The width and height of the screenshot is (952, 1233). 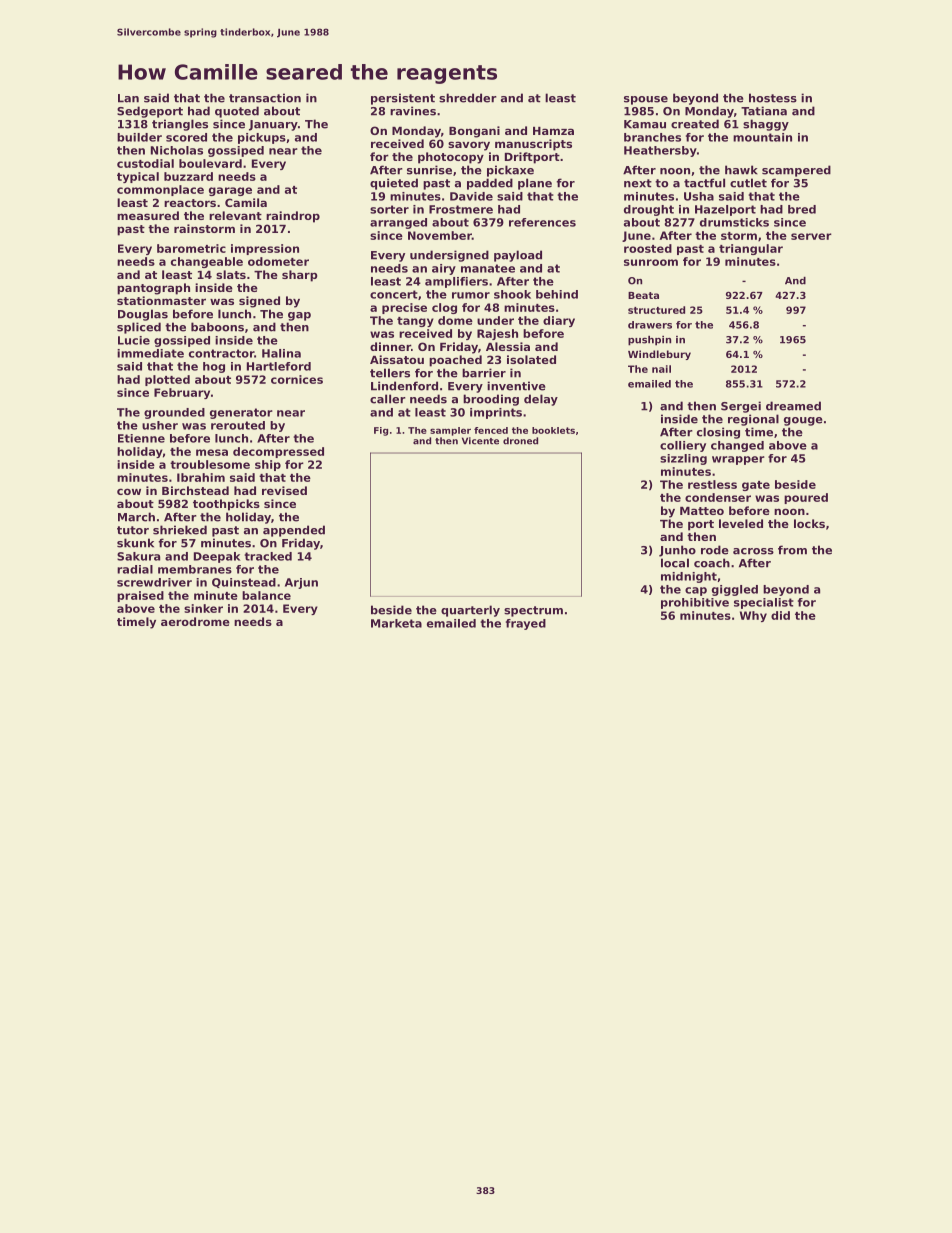 I want to click on specialist, so click(x=764, y=603).
